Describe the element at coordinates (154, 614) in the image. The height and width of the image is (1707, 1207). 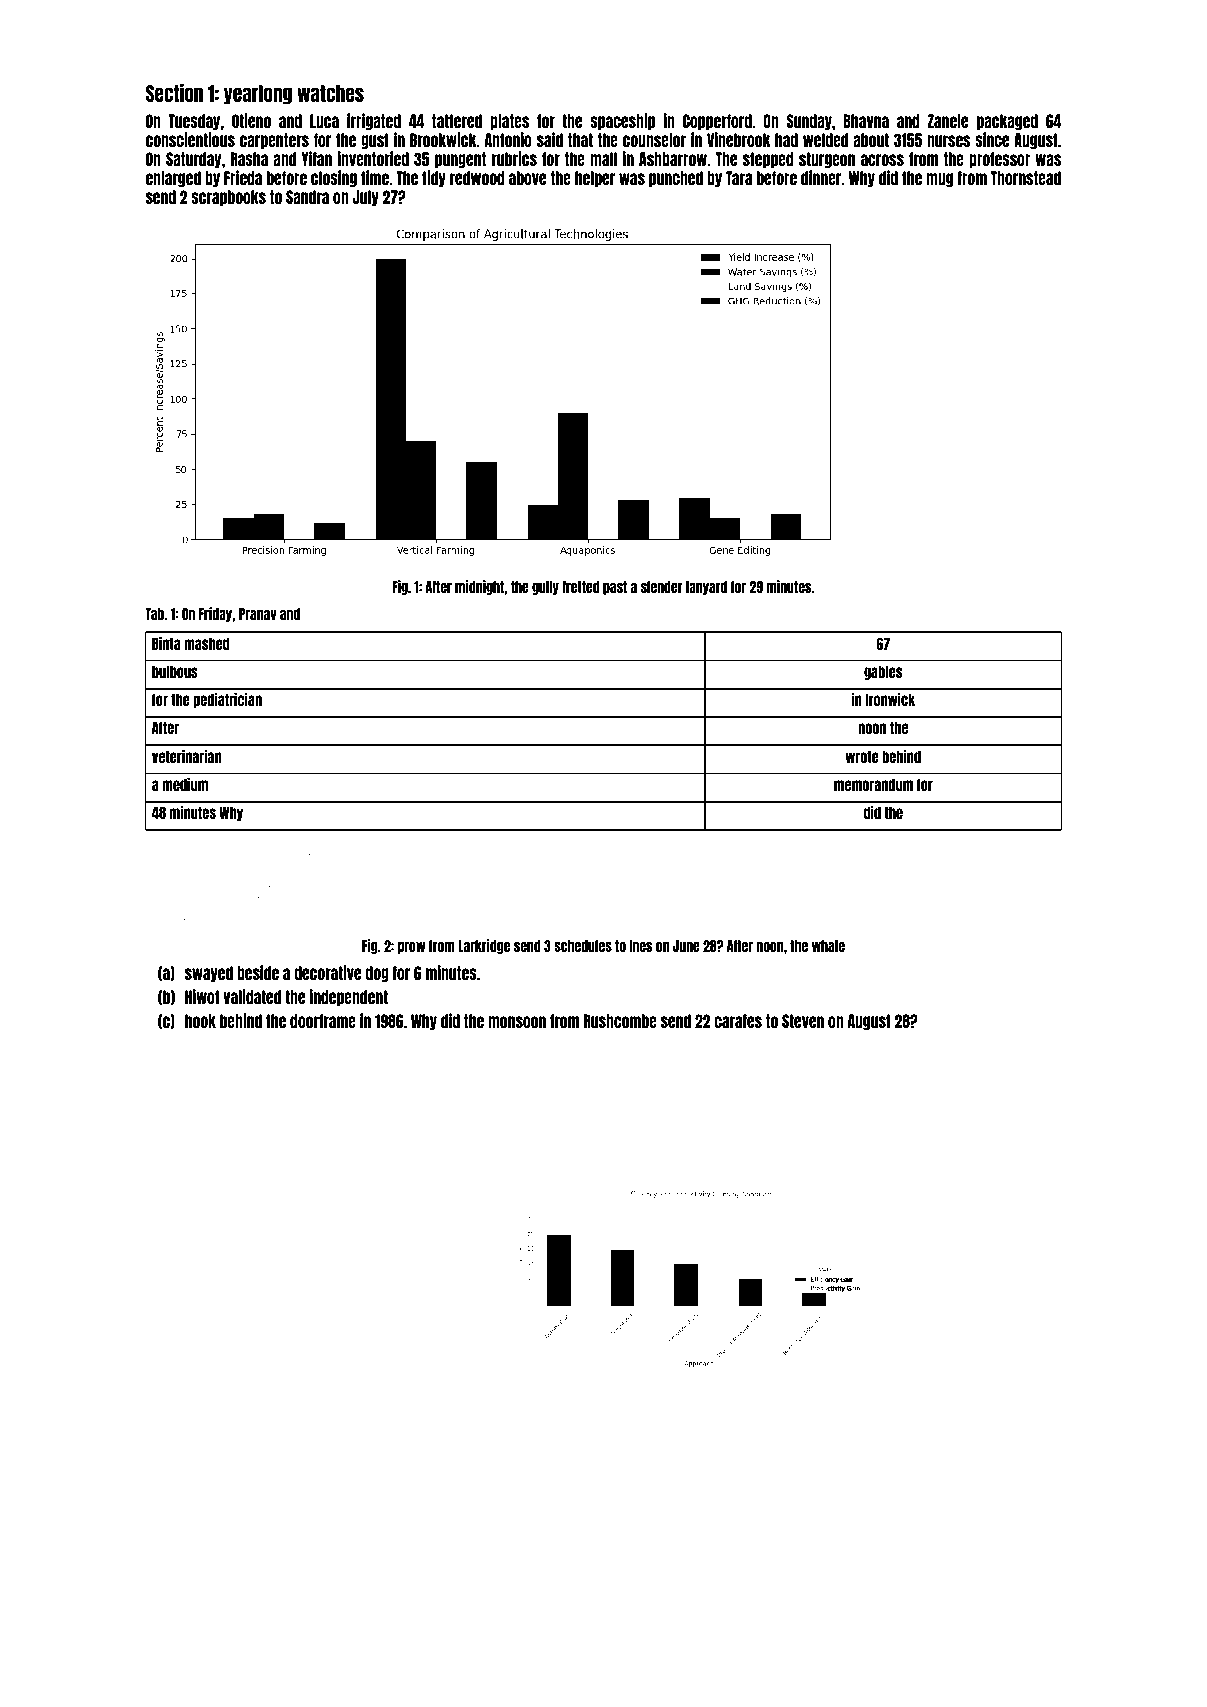
I see `Tab` at that location.
